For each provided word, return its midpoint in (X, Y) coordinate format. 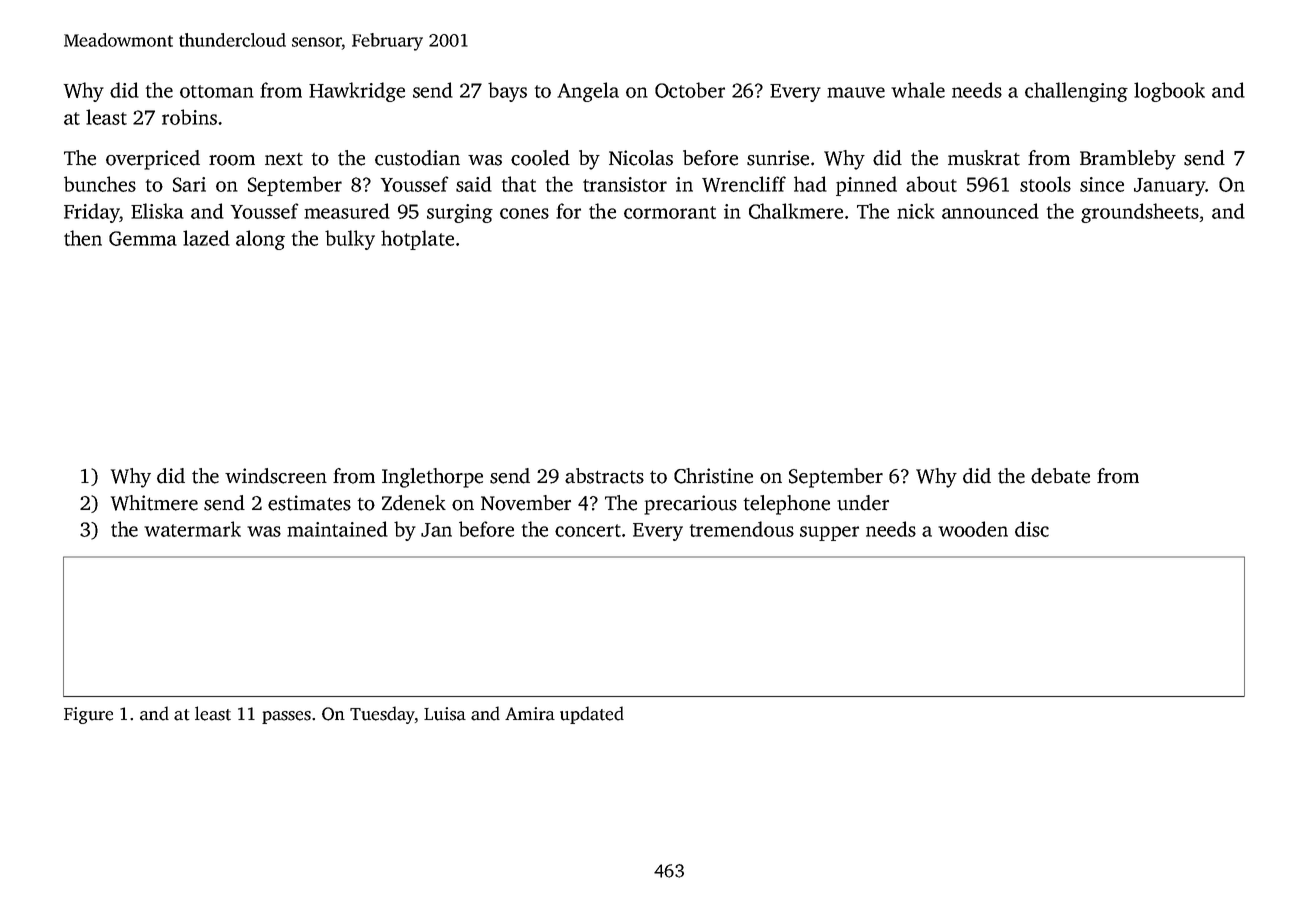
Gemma (143, 238)
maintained (337, 529)
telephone (787, 505)
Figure (88, 715)
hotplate (417, 240)
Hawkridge (357, 92)
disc (1032, 529)
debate (1060, 476)
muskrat (984, 158)
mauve (856, 92)
